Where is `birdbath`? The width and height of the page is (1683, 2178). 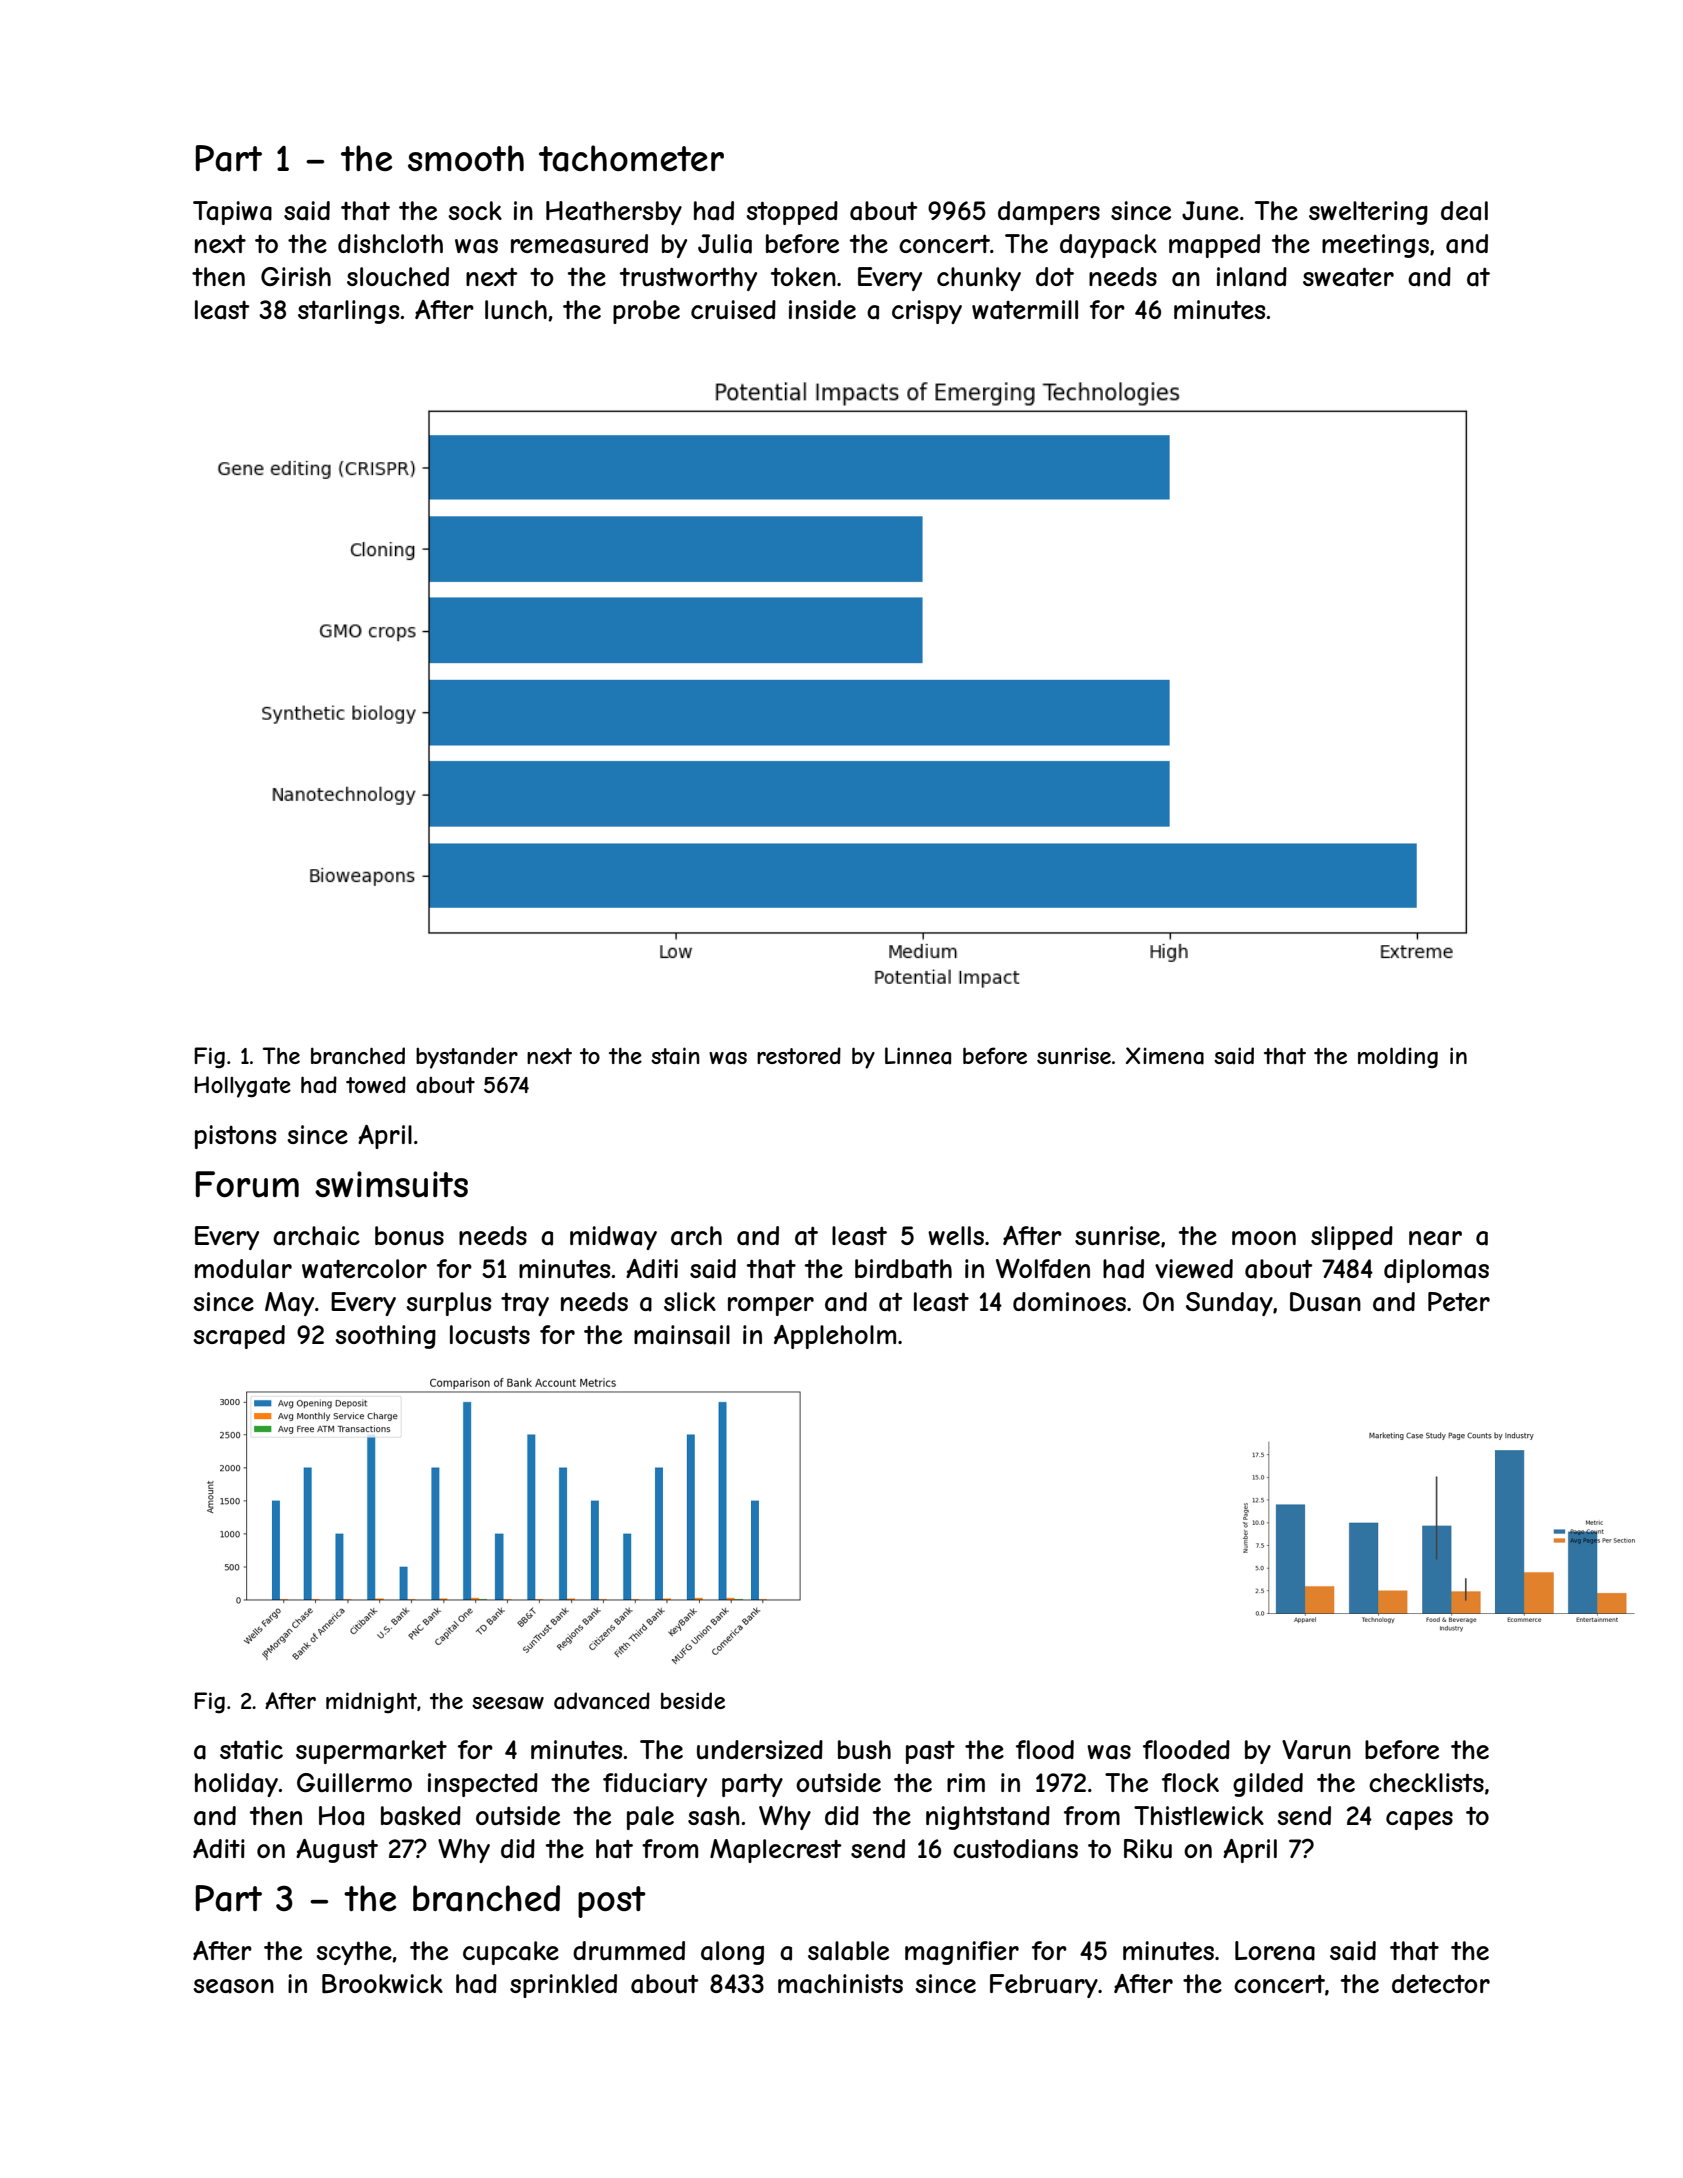 birdbath is located at coordinates (903, 1269).
